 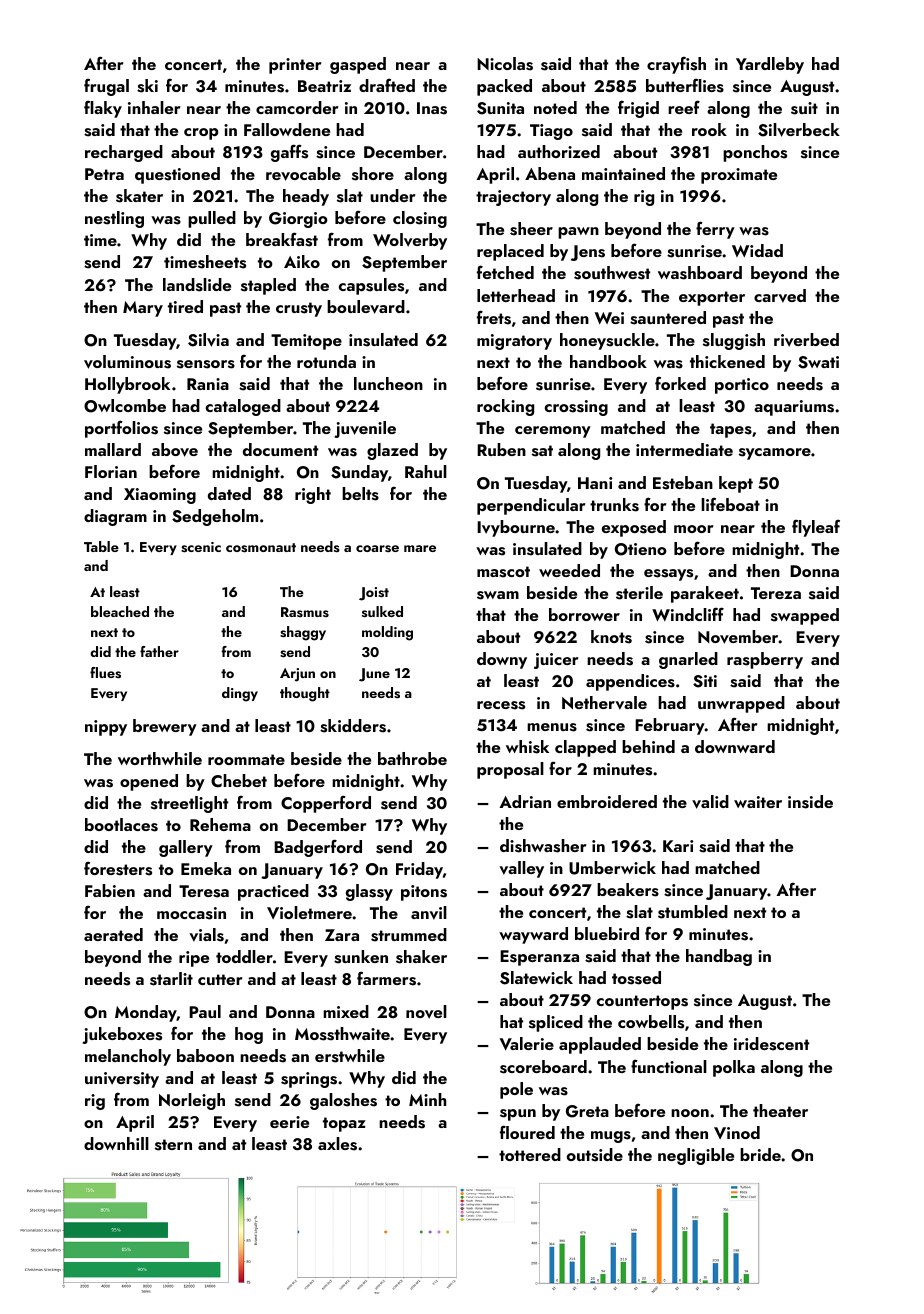 What do you see at coordinates (676, 65) in the document?
I see `crayfish` at bounding box center [676, 65].
